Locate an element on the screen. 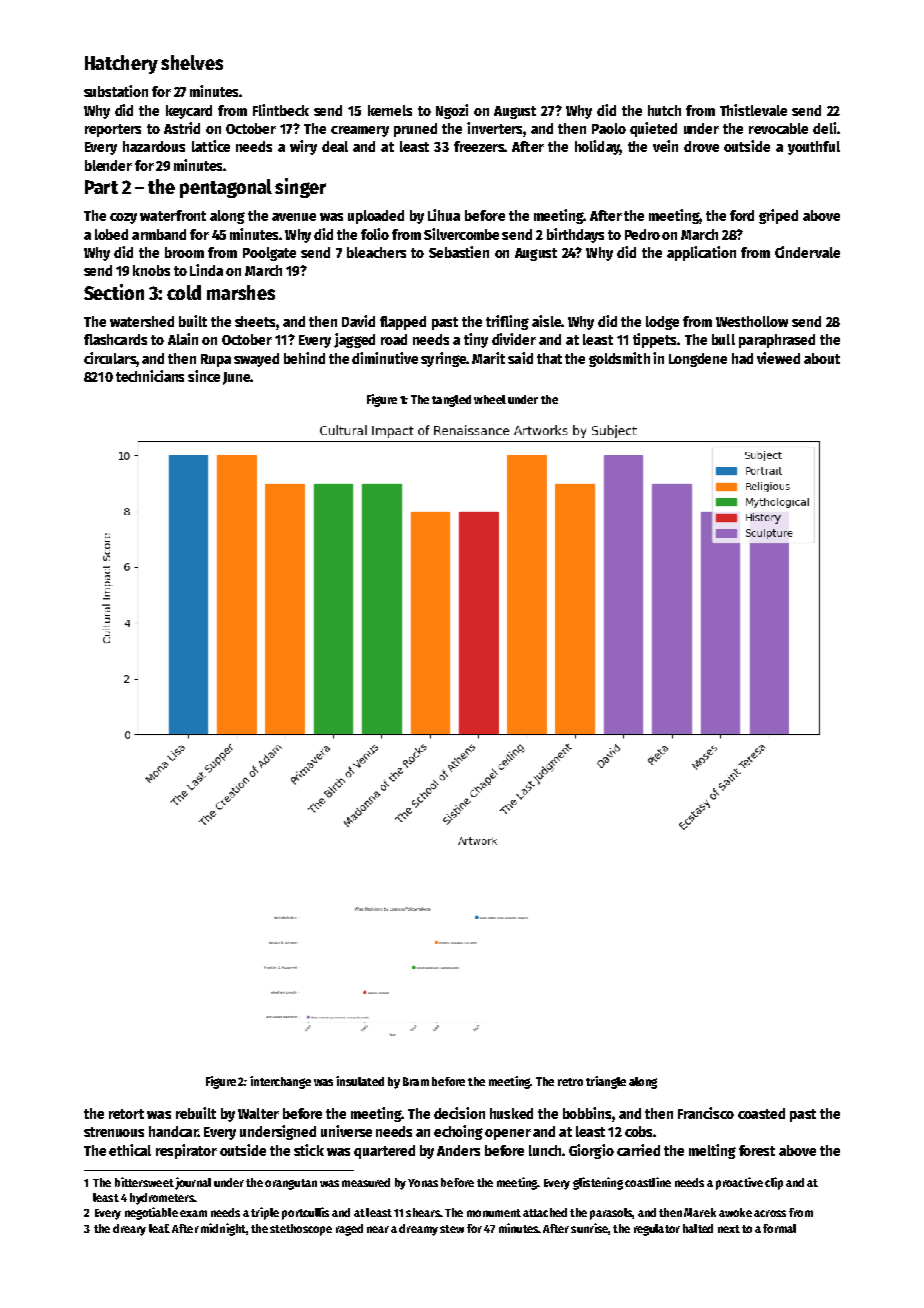 This screenshot has height=1308, width=924. stew is located at coordinates (452, 1229).
